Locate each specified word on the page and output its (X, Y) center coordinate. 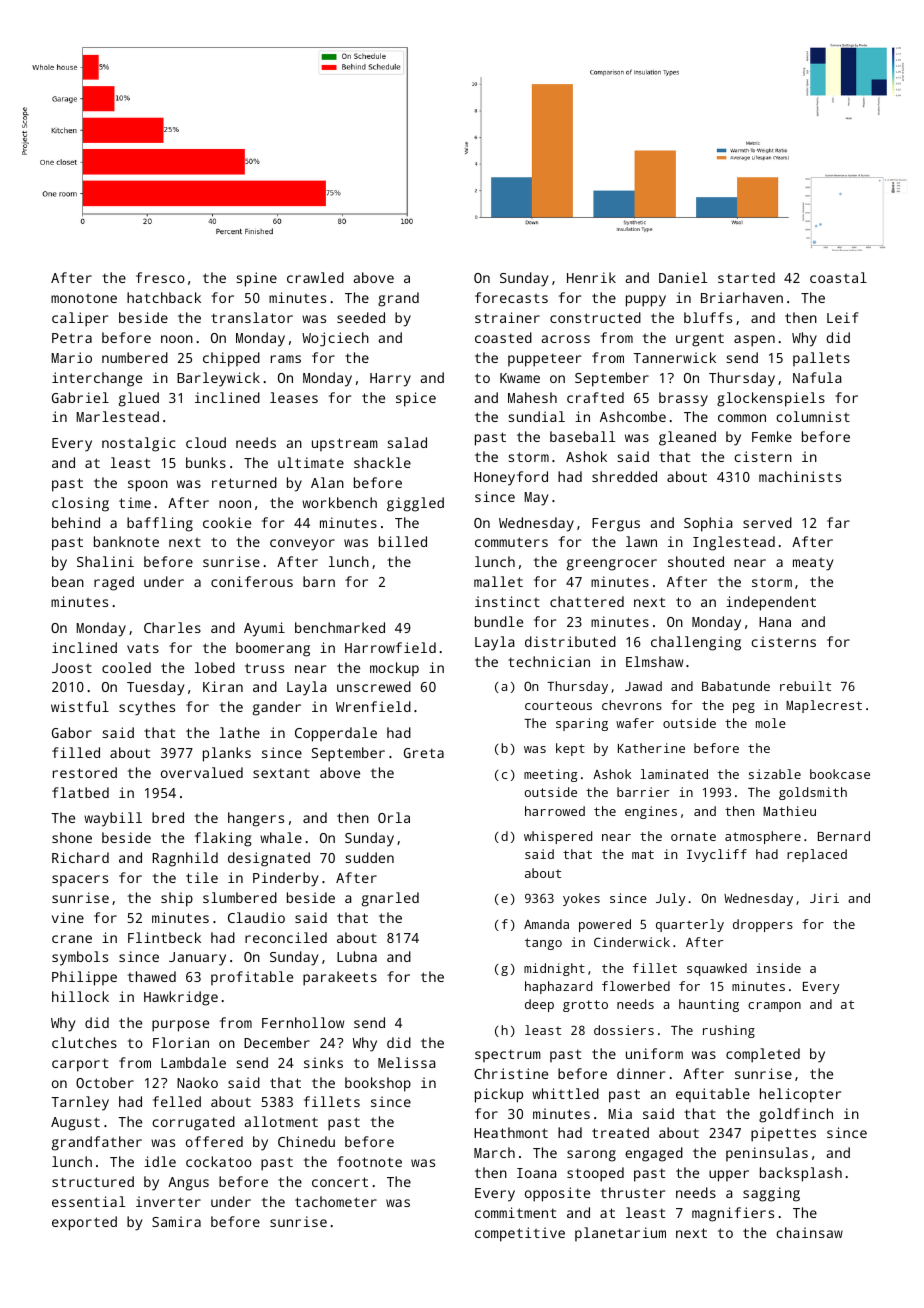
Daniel (683, 277)
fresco (160, 277)
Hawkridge (181, 998)
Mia (620, 1113)
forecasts (511, 297)
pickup (499, 1095)
